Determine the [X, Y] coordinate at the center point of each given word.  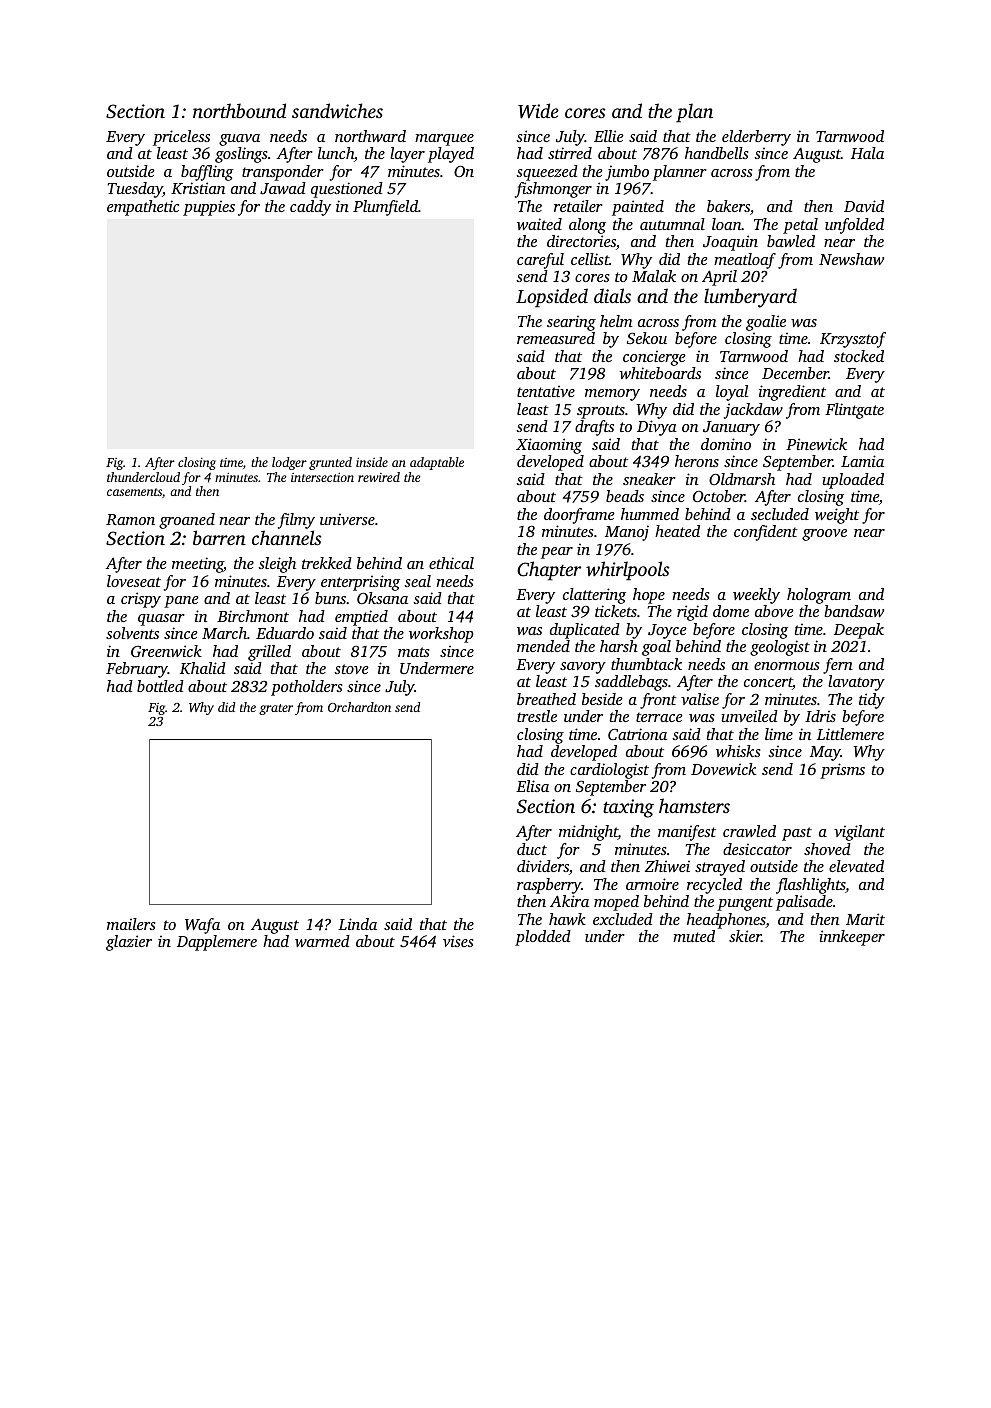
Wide [538, 111]
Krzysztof [853, 340]
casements [134, 492]
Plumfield [385, 208]
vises [458, 941]
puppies [209, 208]
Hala [867, 153]
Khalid [203, 668]
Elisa [532, 786]
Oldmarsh [742, 479]
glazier [129, 943]
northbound [239, 110]
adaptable [437, 463]
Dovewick [723, 769]
